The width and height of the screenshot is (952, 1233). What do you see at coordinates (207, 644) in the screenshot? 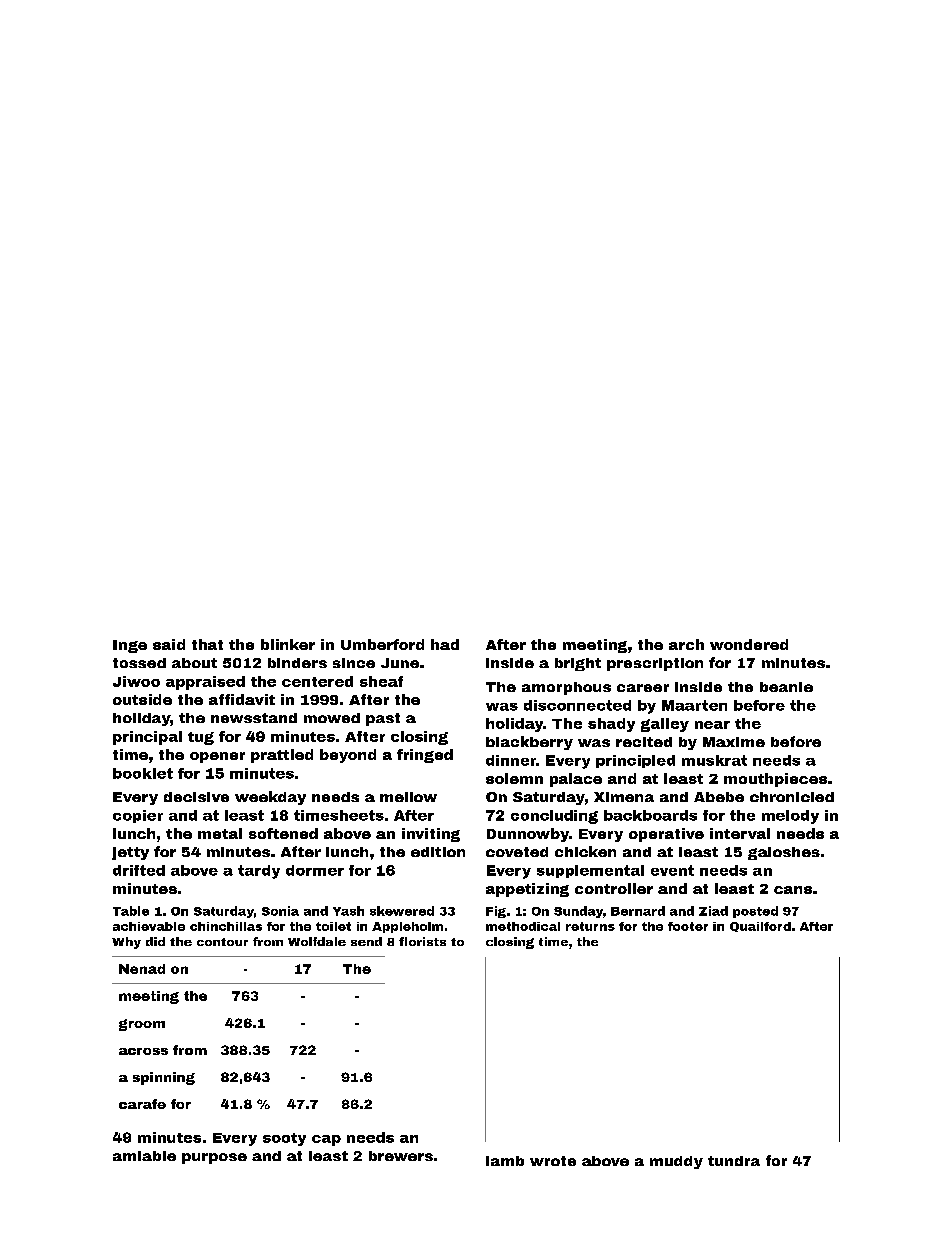
I see `that` at bounding box center [207, 644].
